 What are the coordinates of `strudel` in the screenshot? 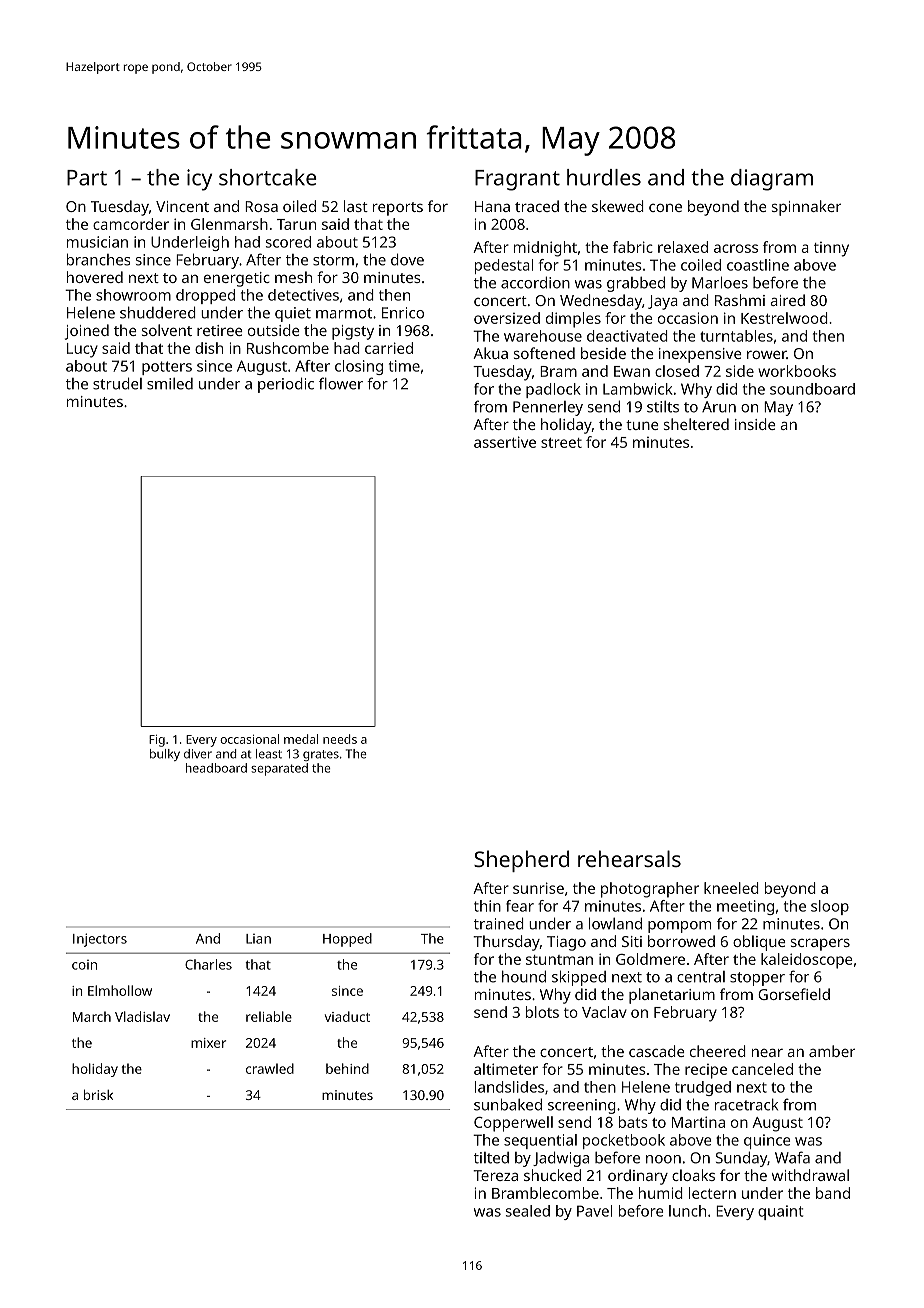 It's located at (117, 383).
